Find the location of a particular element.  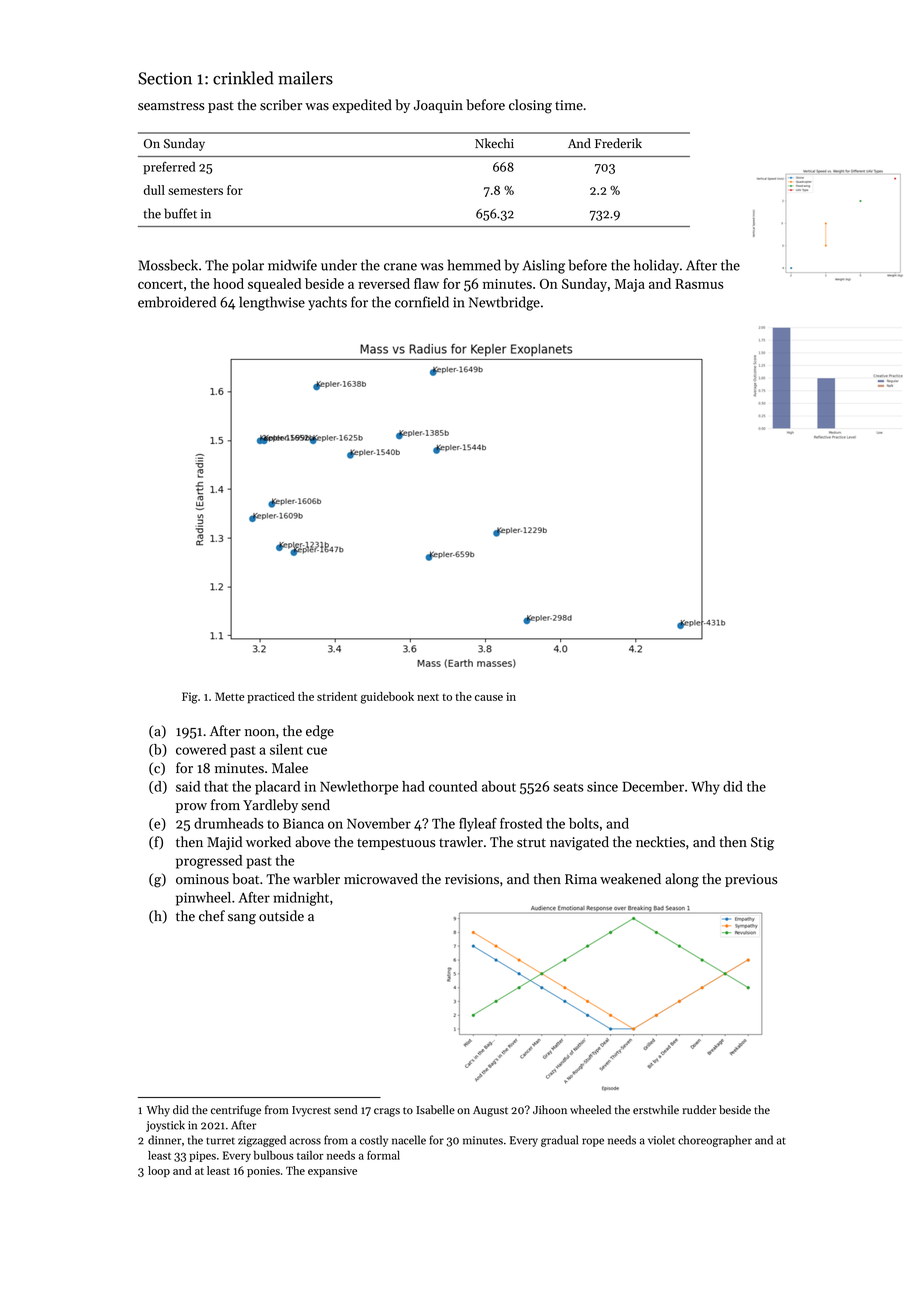

along is located at coordinates (682, 880).
